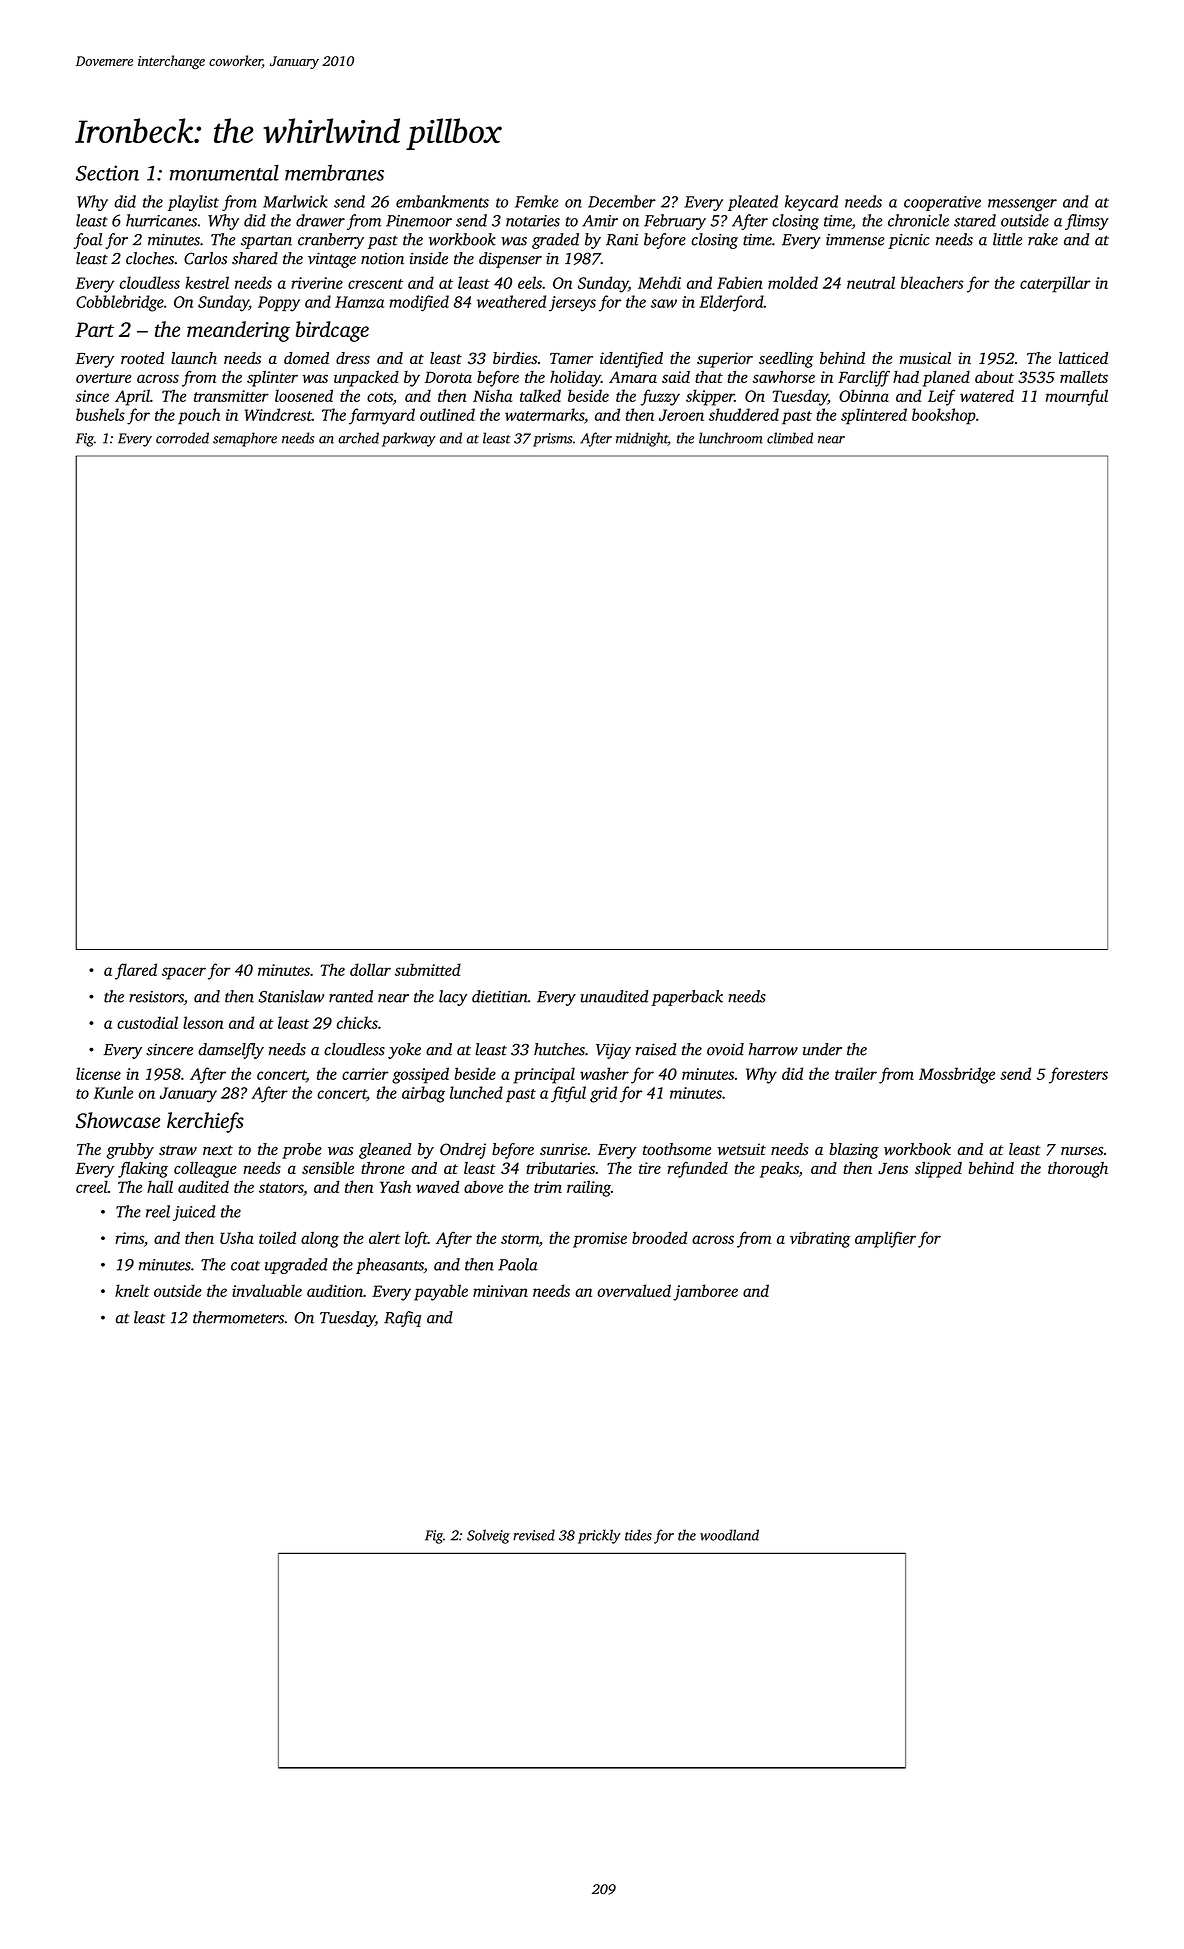 Image resolution: width=1184 pixels, height=1949 pixels. Describe the element at coordinates (533, 221) in the screenshot. I see `notaries` at that location.
